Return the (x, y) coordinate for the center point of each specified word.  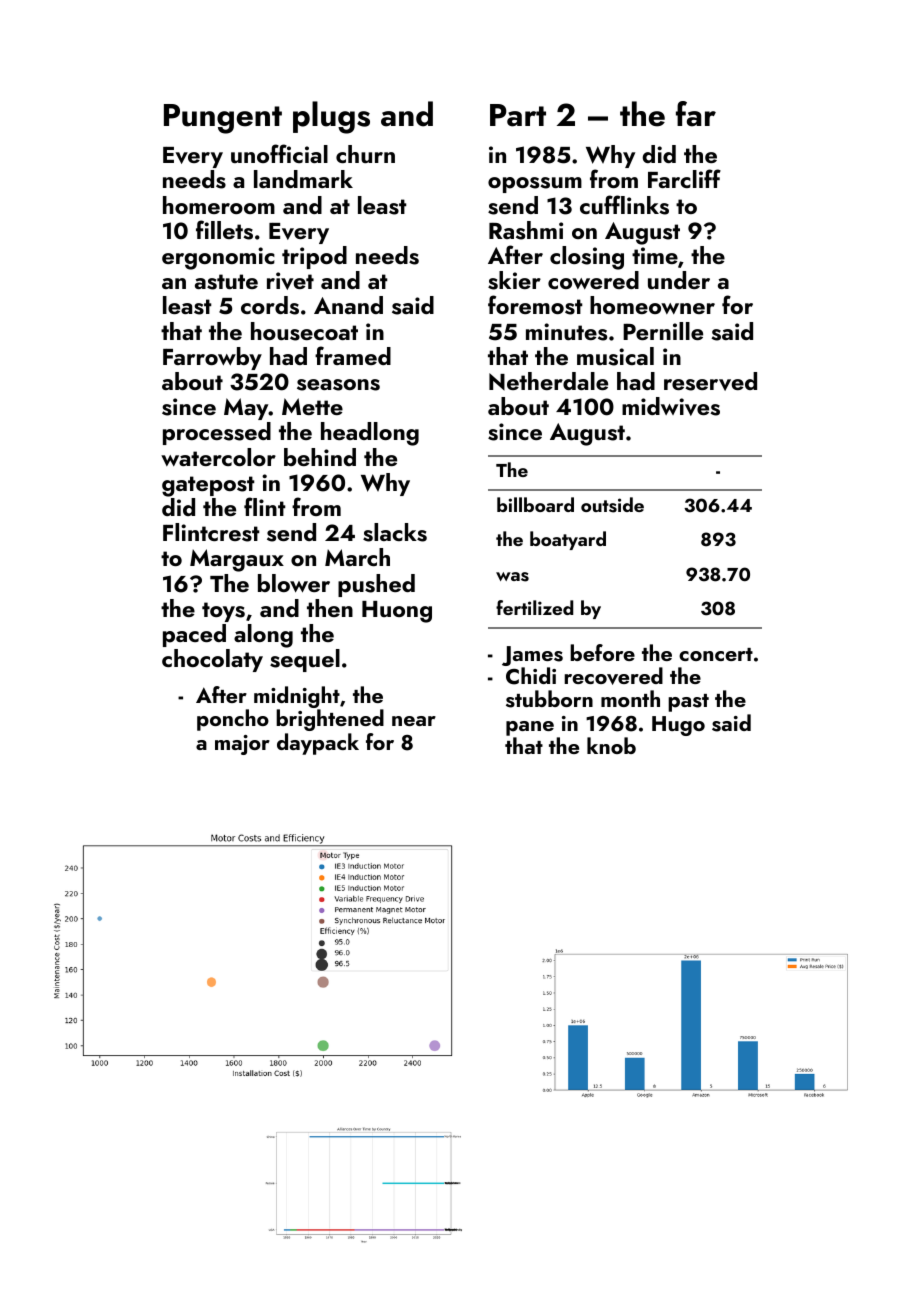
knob (611, 745)
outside (612, 505)
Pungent (223, 119)
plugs (331, 117)
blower (294, 583)
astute (226, 282)
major (242, 745)
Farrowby (212, 358)
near (414, 721)
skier (514, 280)
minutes (566, 332)
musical (615, 356)
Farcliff (684, 178)
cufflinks (624, 205)
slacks (395, 532)
